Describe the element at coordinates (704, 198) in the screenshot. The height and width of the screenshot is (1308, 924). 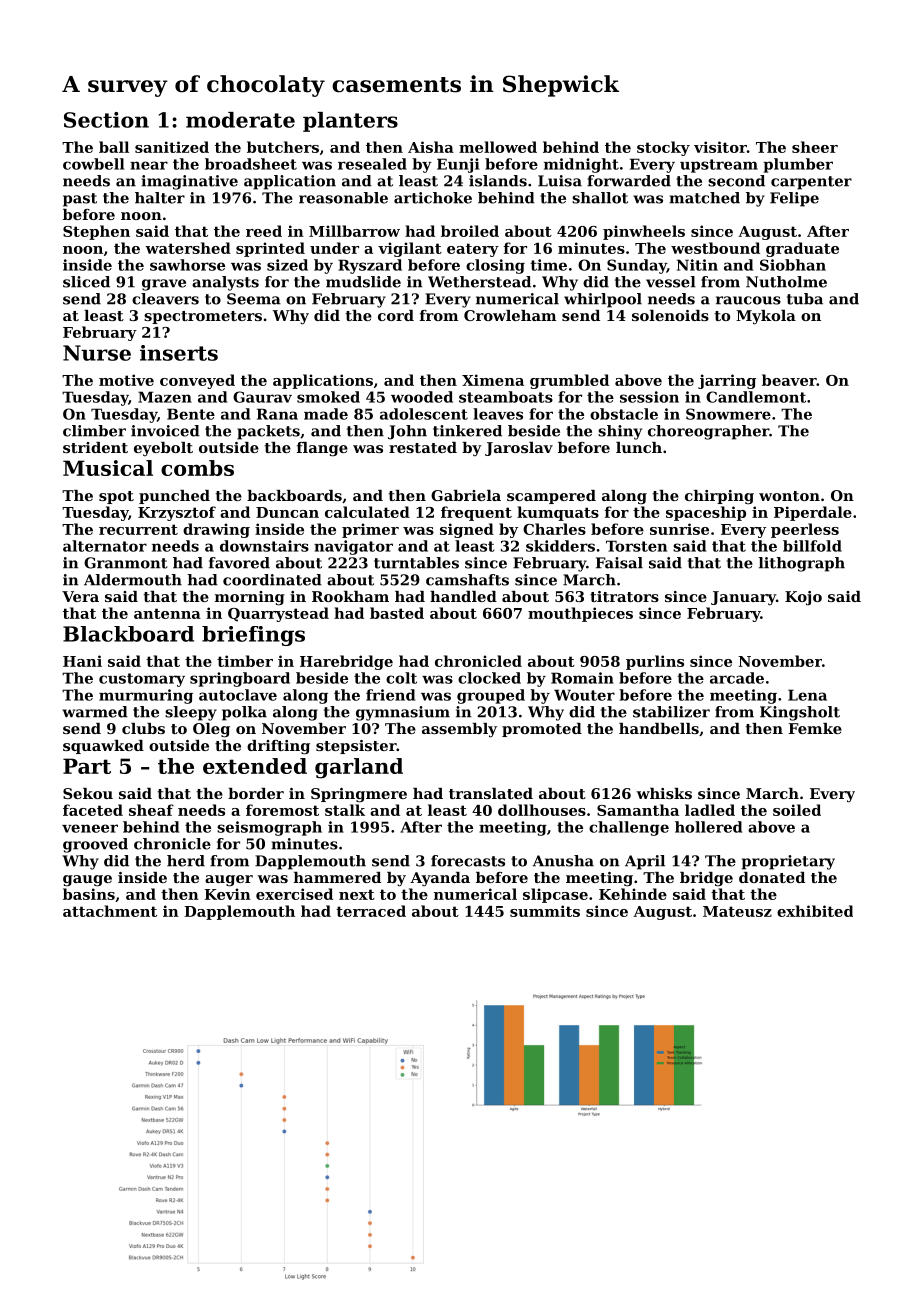
I see `matched` at that location.
